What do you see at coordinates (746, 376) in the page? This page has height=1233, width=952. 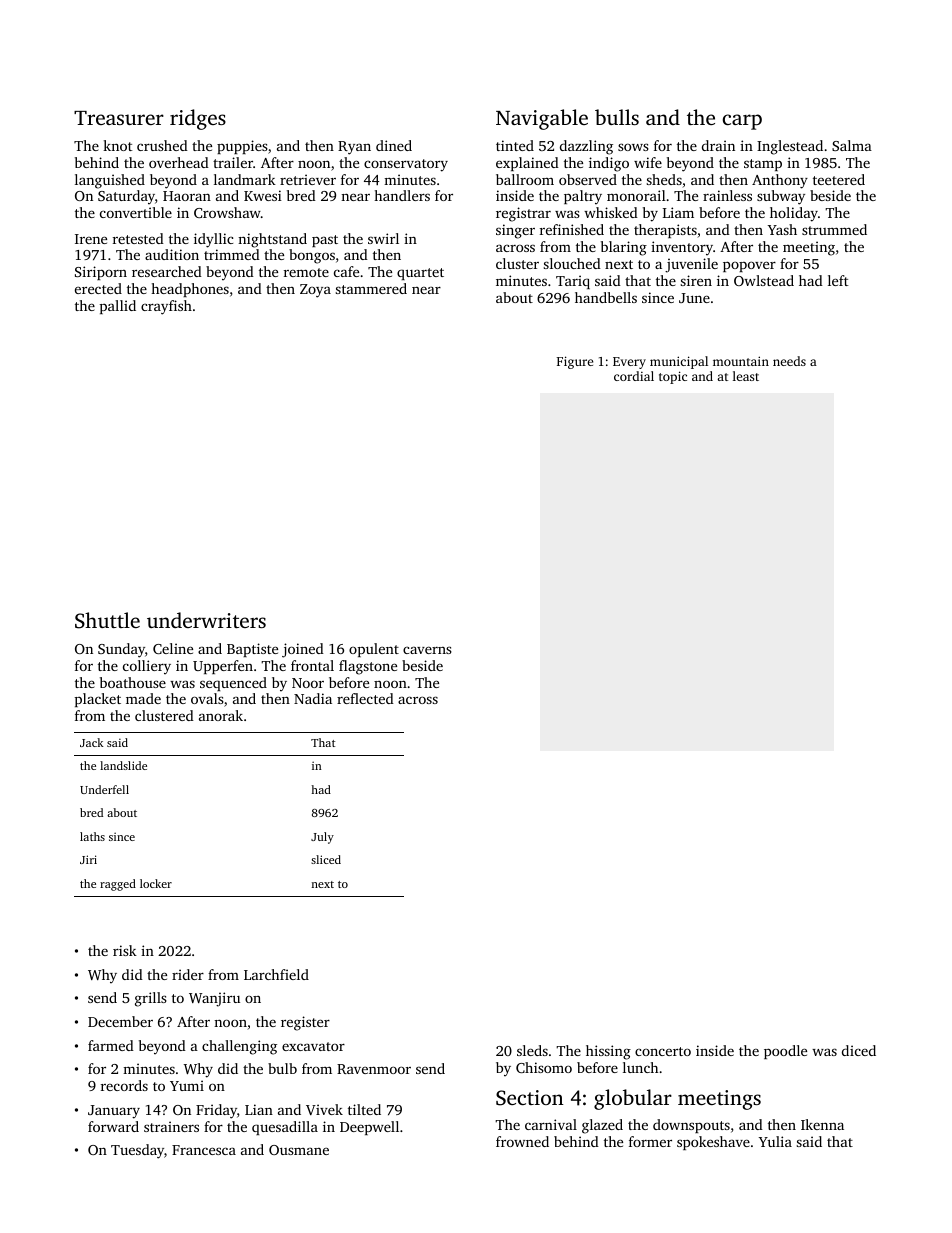 I see `least` at bounding box center [746, 376].
